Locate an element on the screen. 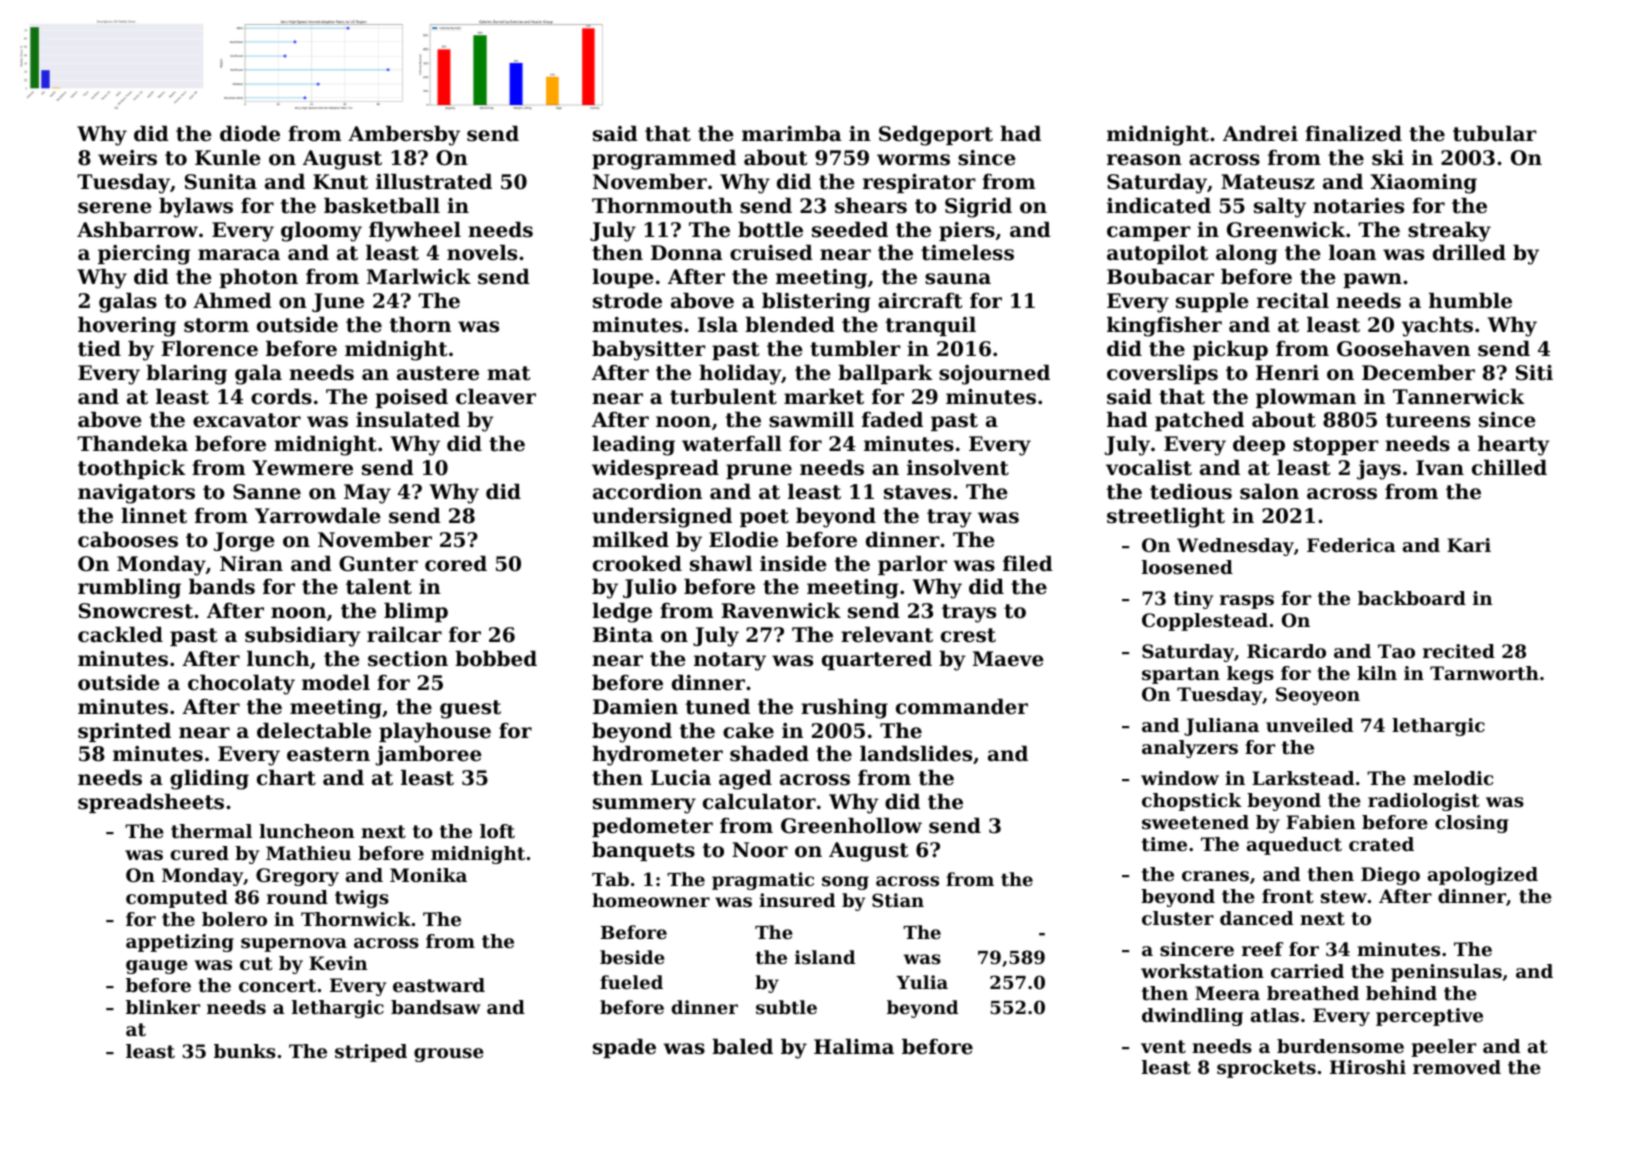  banquets is located at coordinates (643, 851).
